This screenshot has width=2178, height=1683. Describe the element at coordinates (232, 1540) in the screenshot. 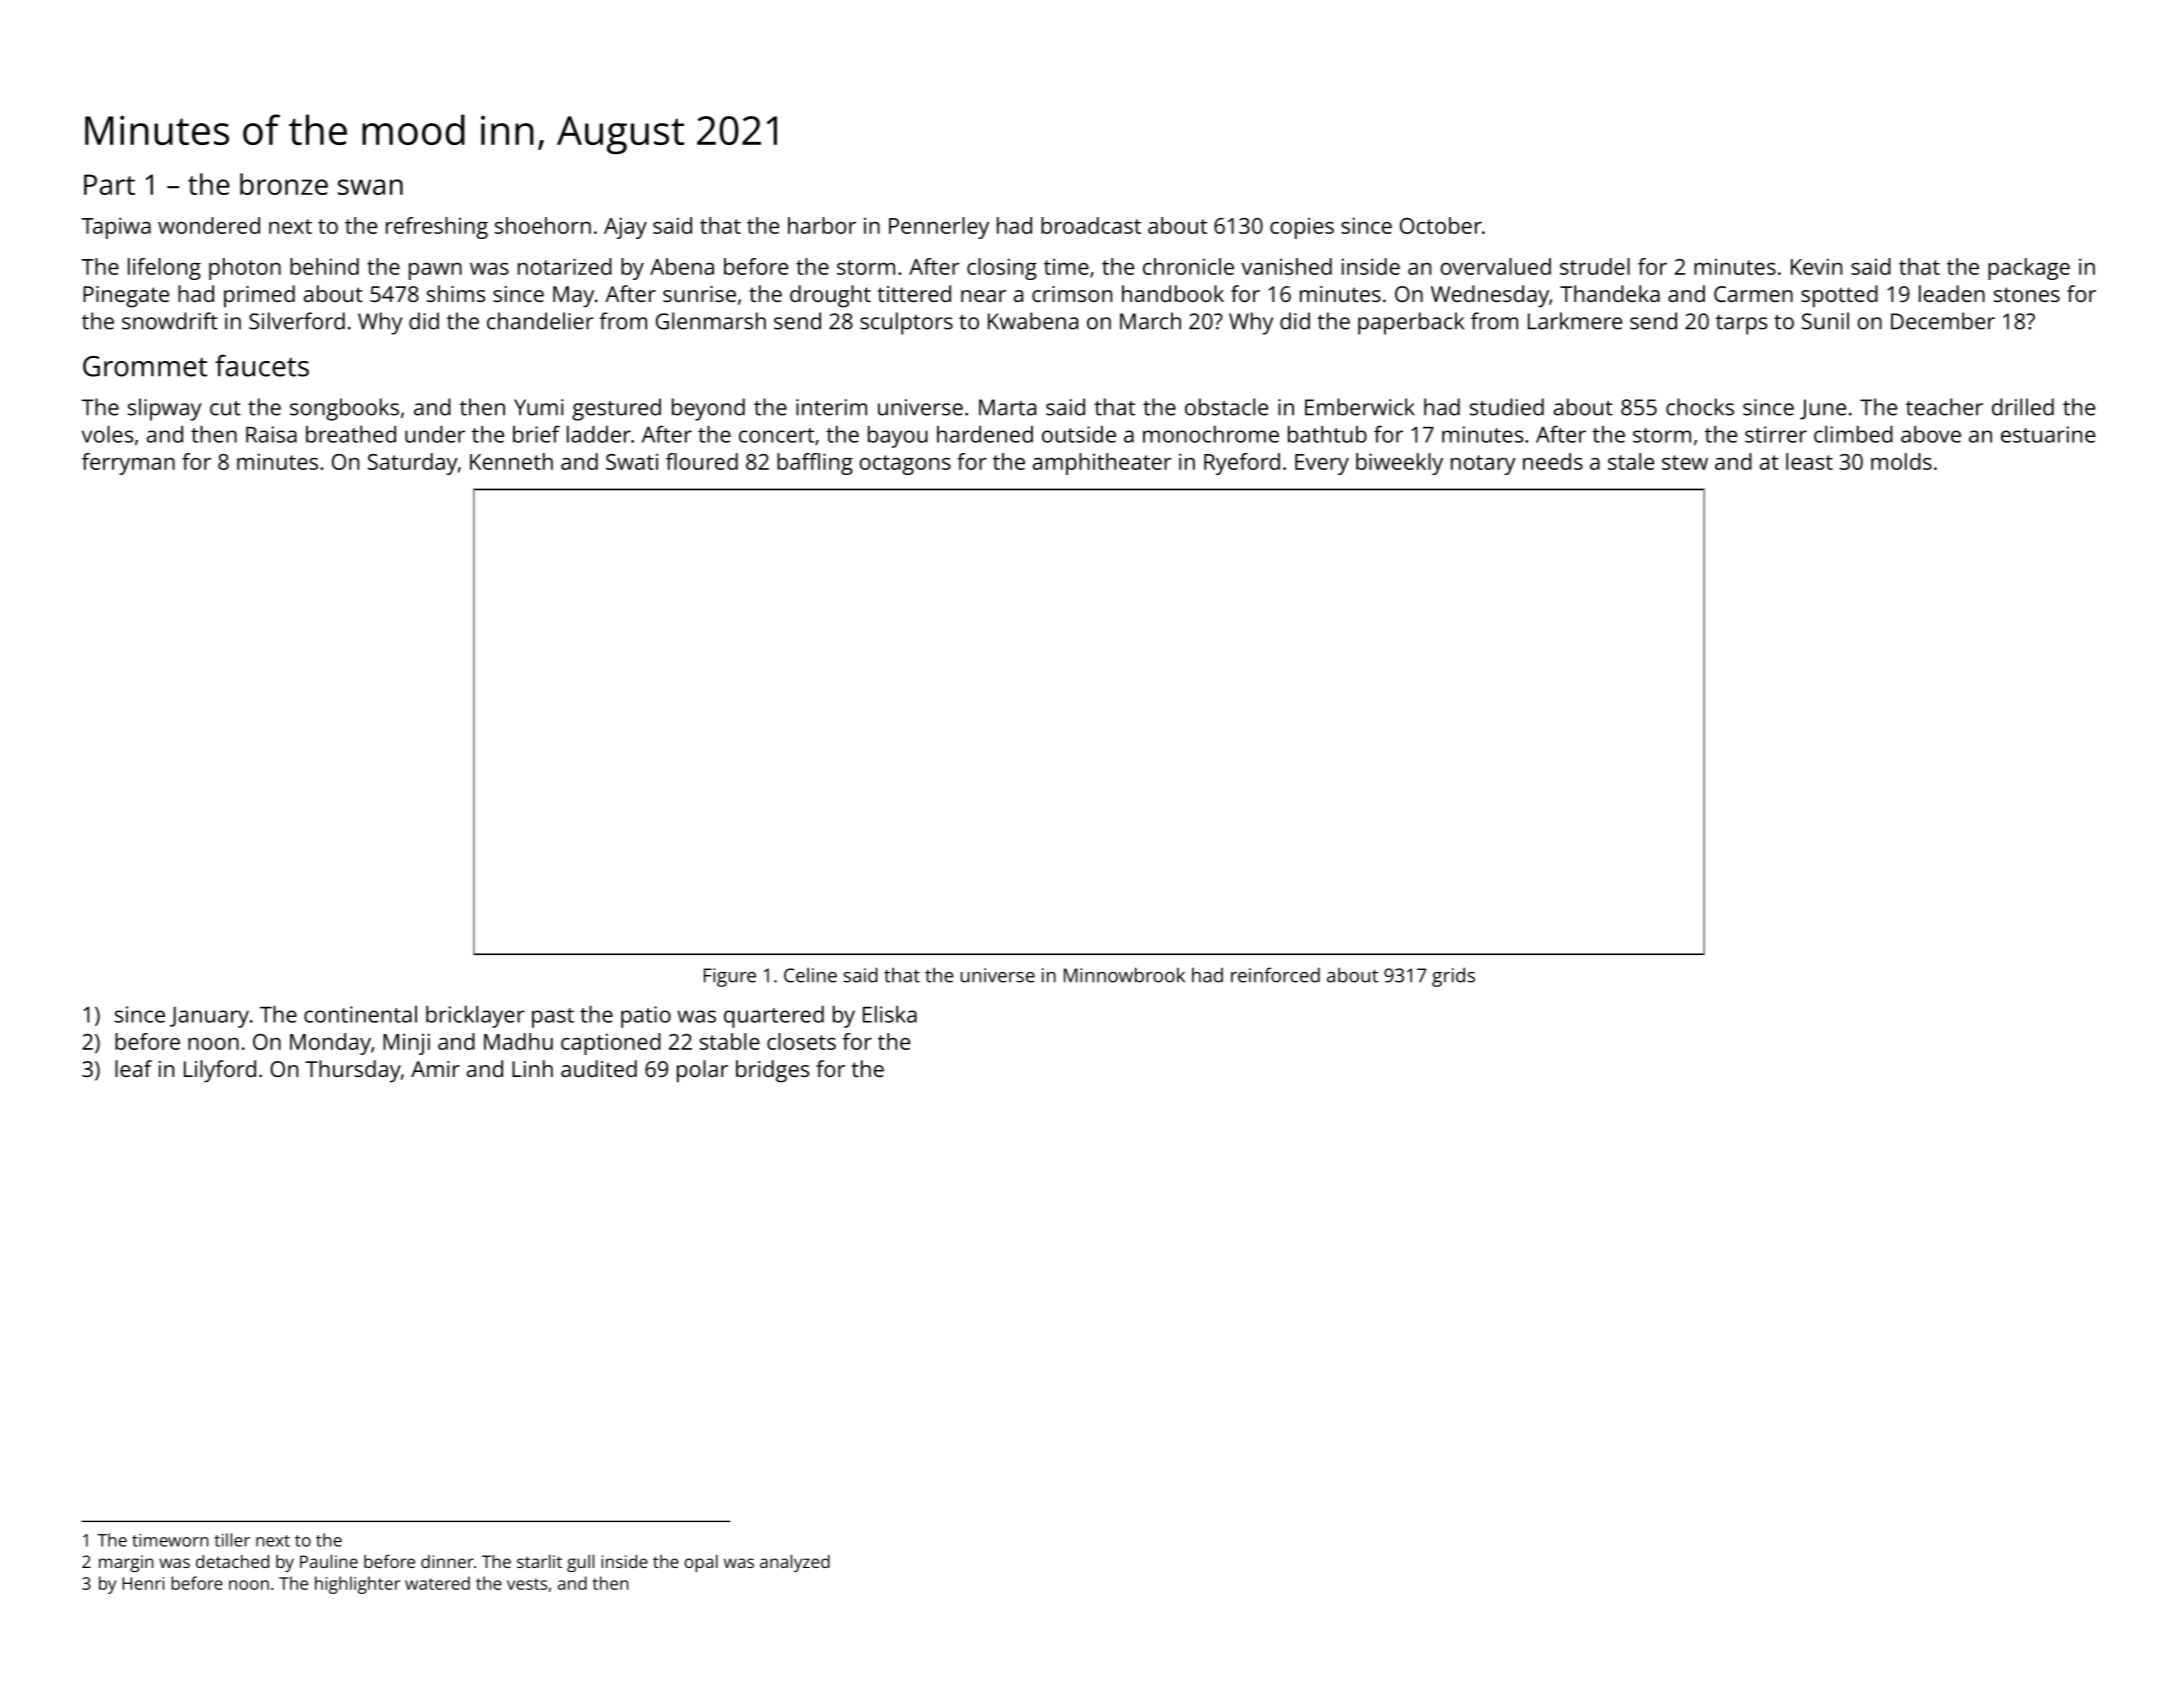

I see `tiller` at that location.
